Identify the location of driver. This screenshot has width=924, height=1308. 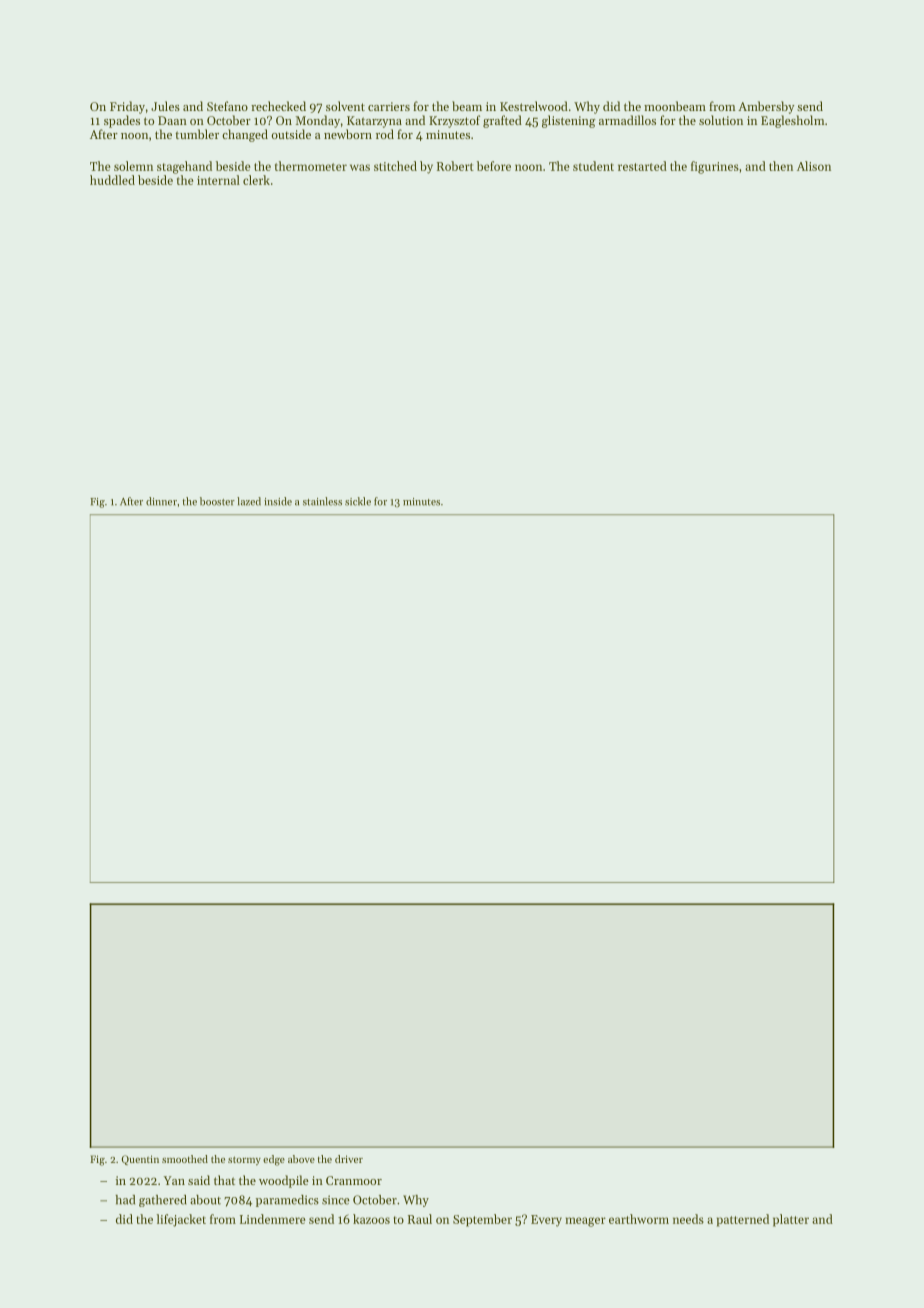
(349, 1159).
